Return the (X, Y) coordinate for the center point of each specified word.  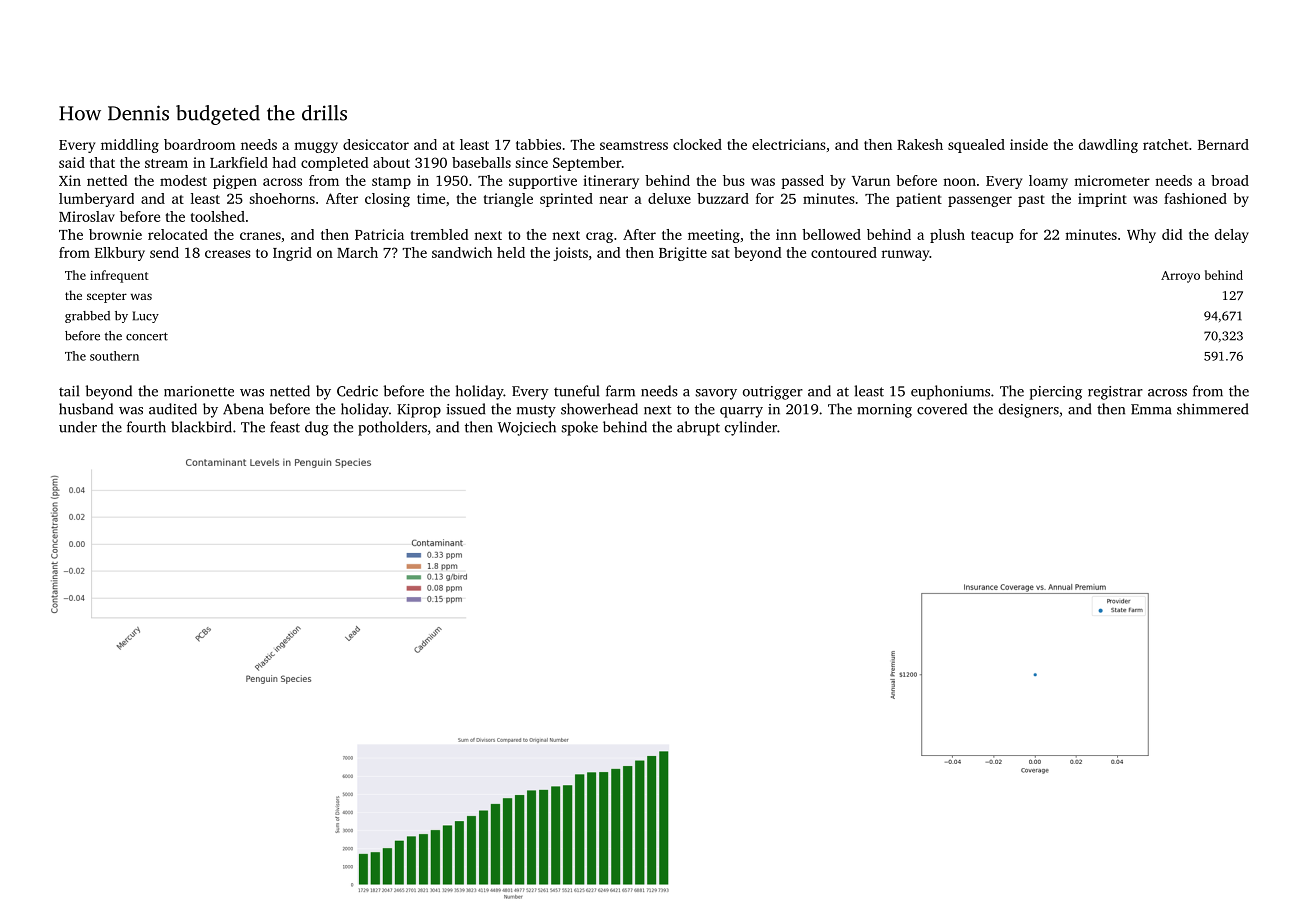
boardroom (200, 144)
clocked (697, 144)
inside (1029, 144)
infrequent (119, 276)
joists (570, 254)
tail (69, 391)
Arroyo (1180, 277)
